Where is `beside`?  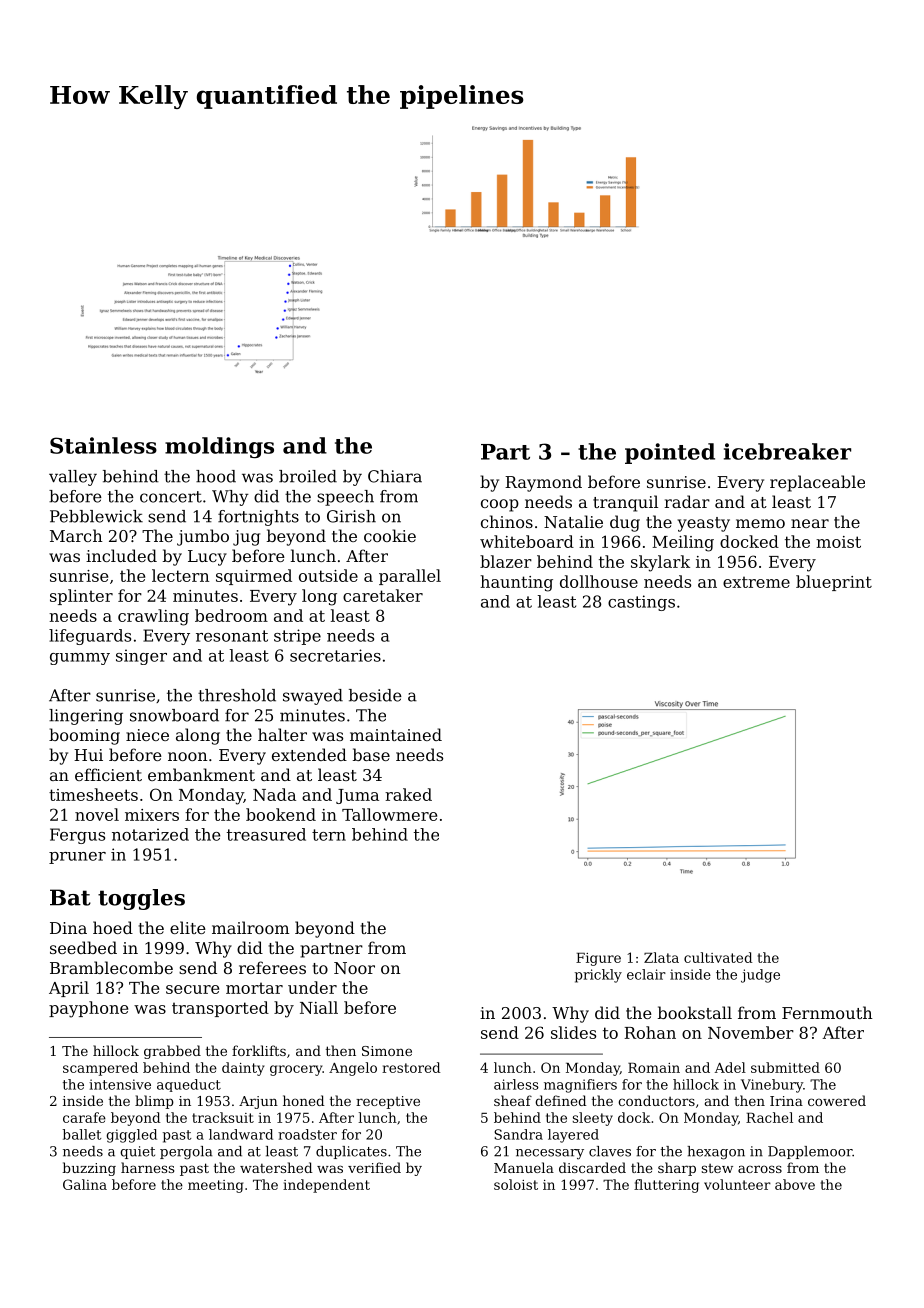 beside is located at coordinates (375, 695).
